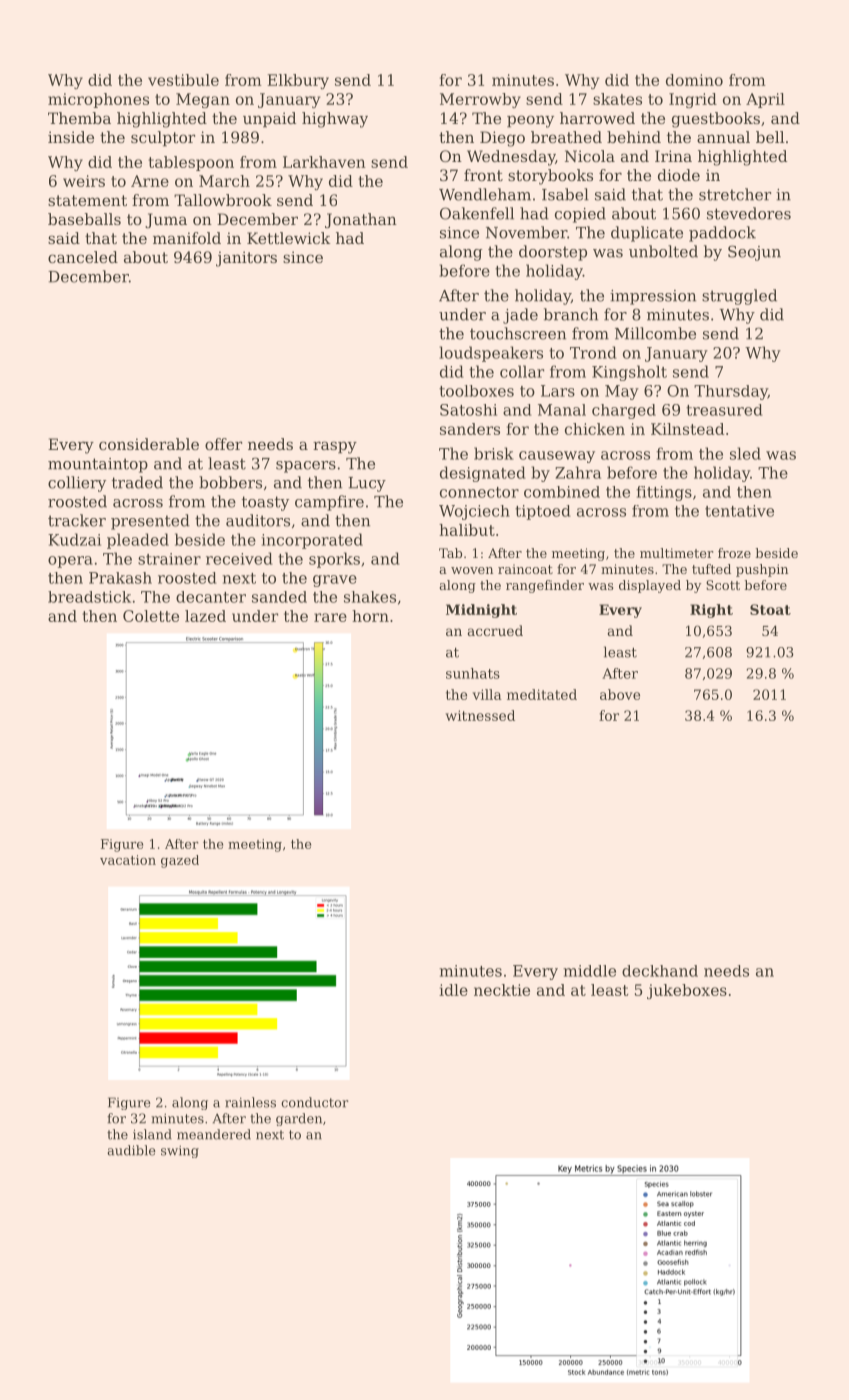  What do you see at coordinates (589, 971) in the page?
I see `middle` at bounding box center [589, 971].
